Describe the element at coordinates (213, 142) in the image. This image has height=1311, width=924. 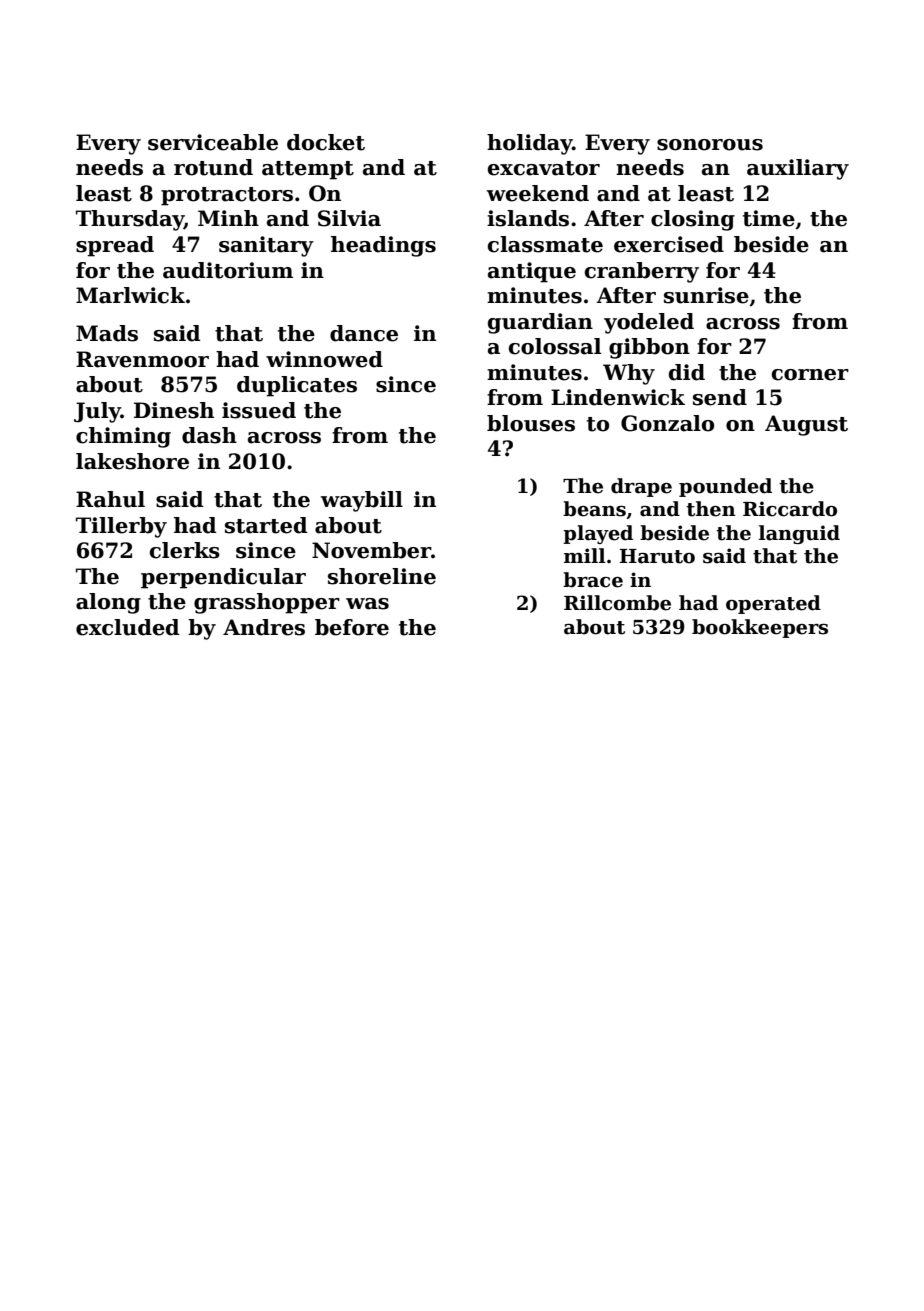
I see `serviceable` at that location.
